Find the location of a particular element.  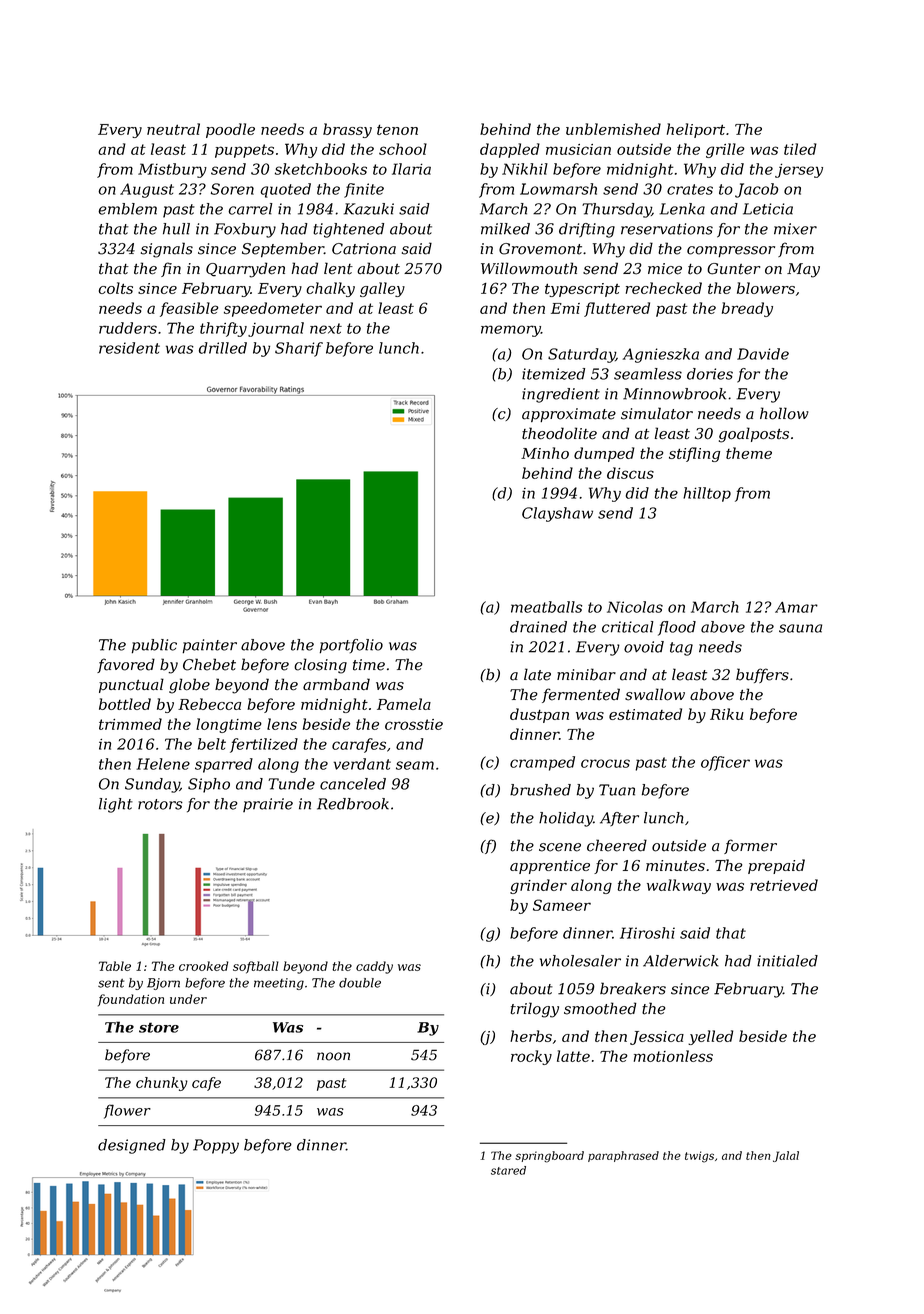

Poppy is located at coordinates (216, 1146).
